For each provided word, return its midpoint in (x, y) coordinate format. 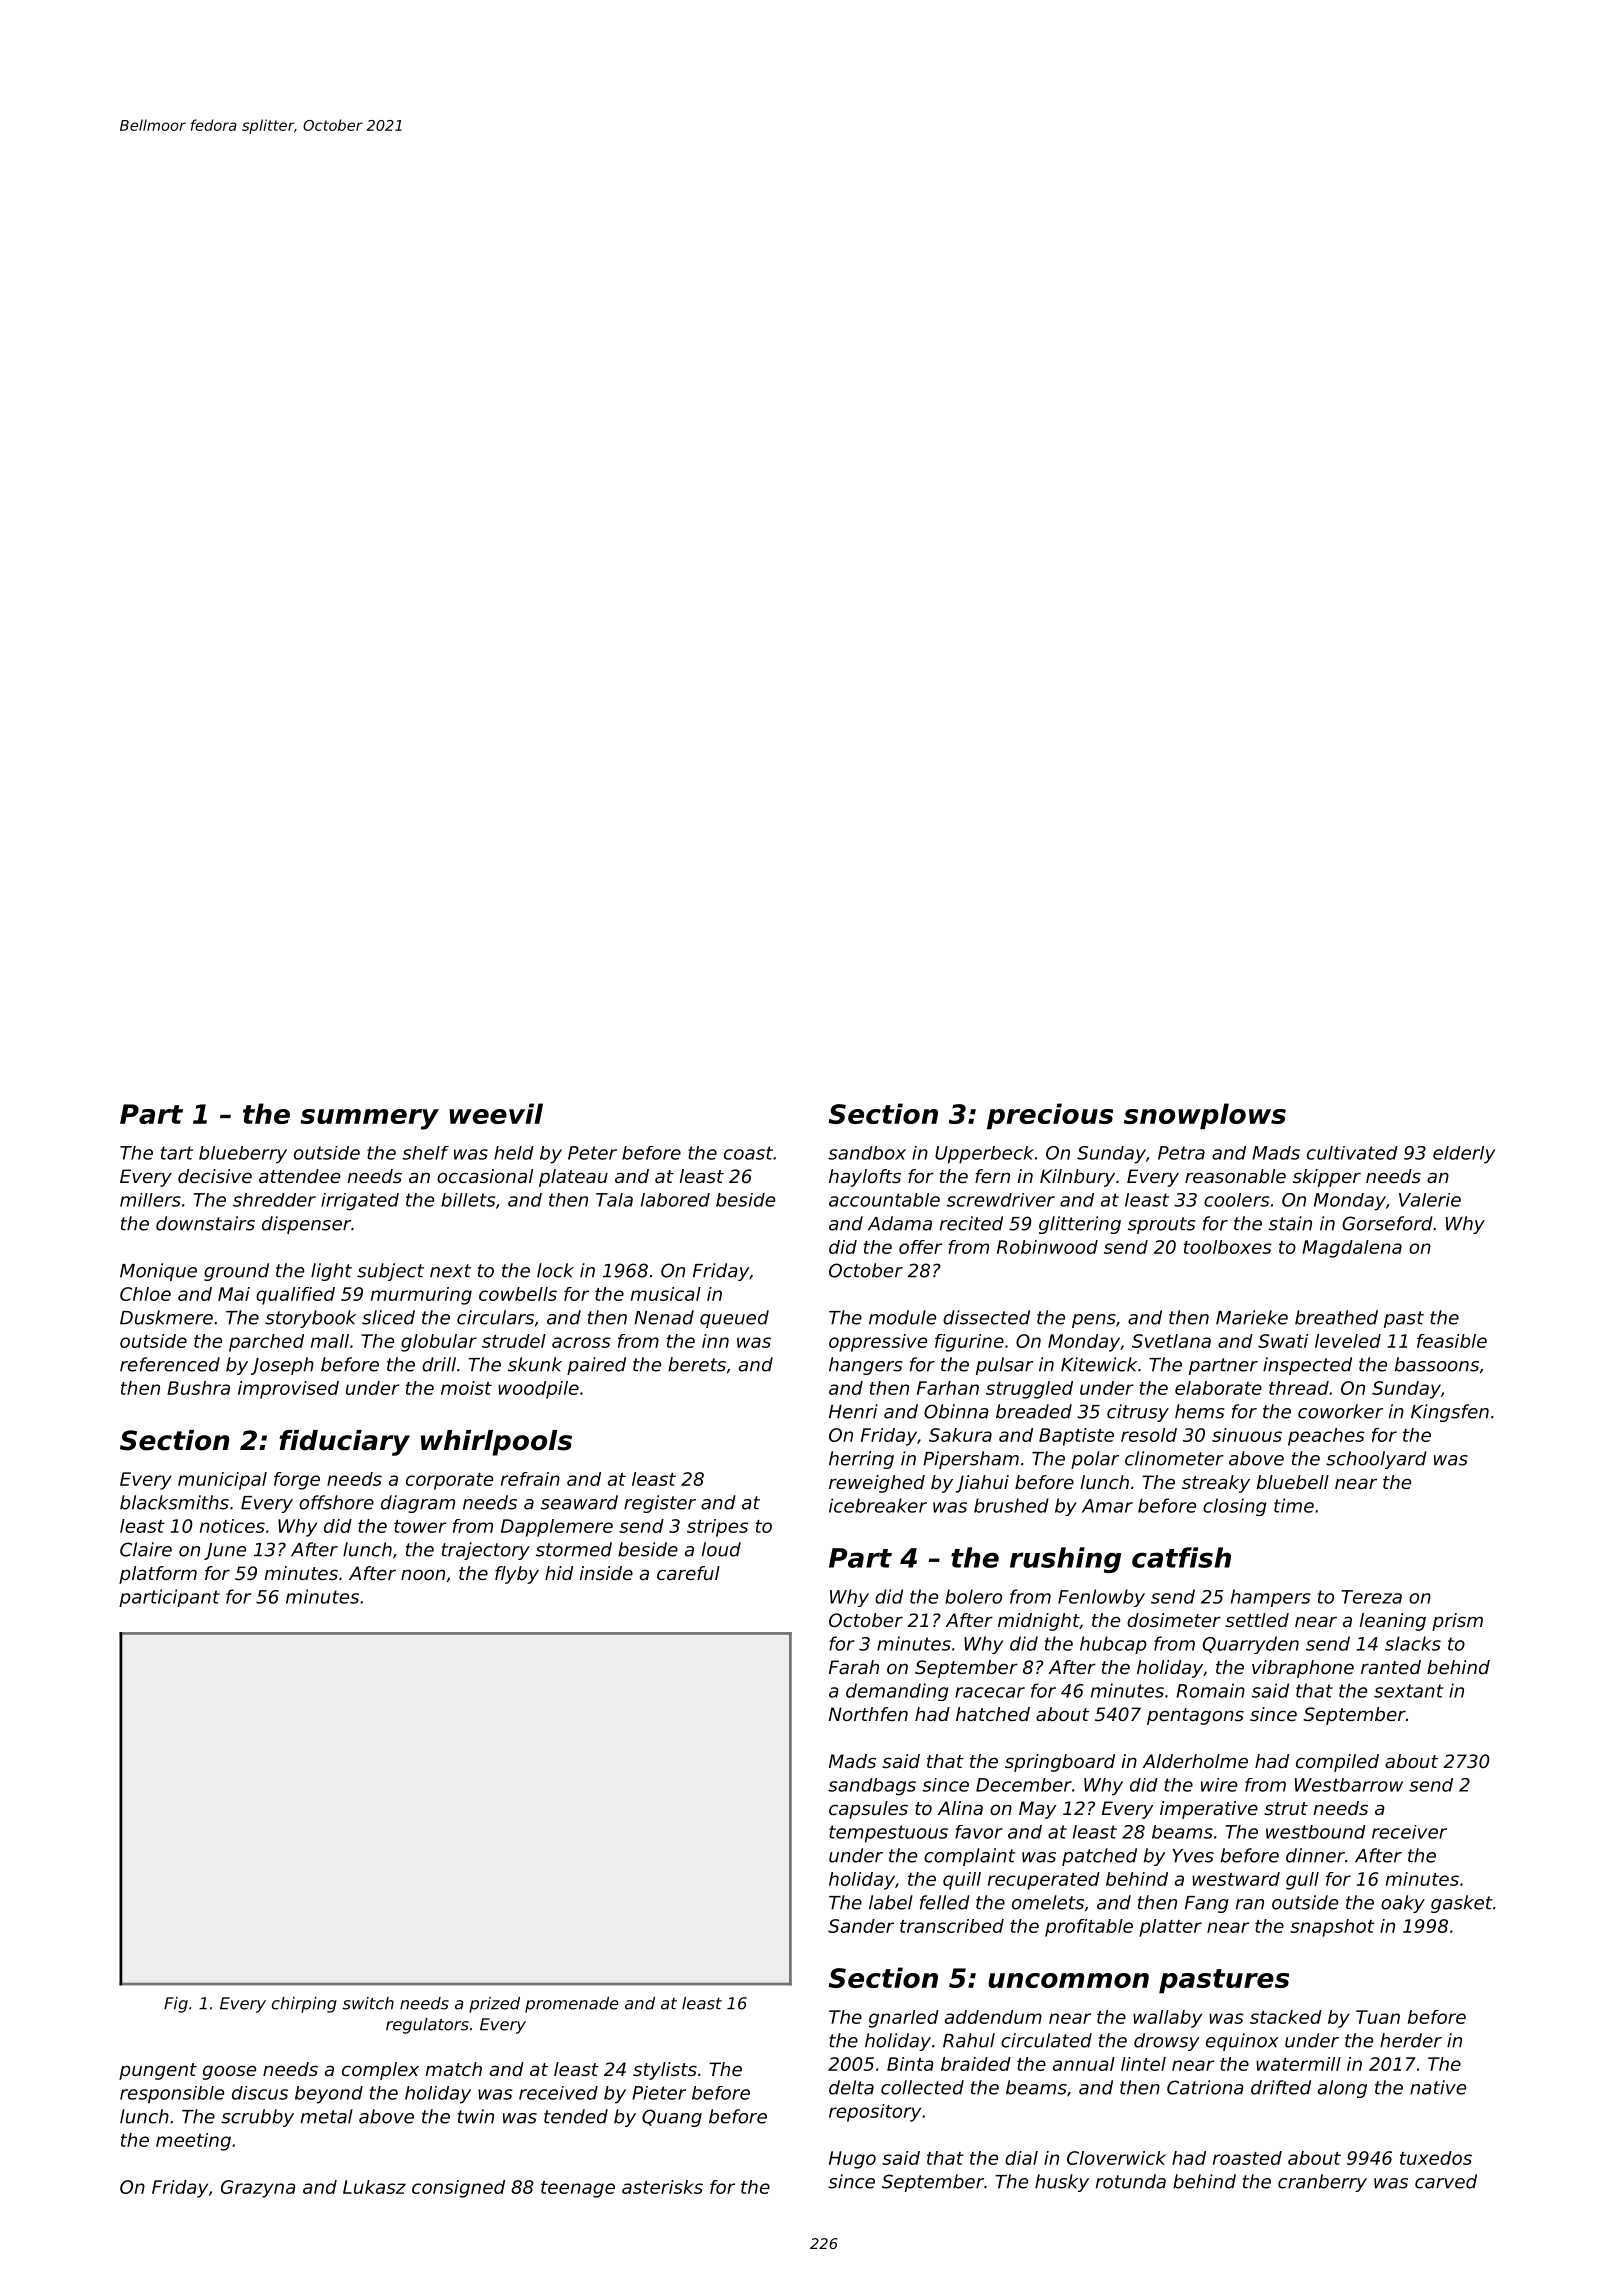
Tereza (1372, 1597)
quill (962, 1881)
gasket (1462, 1904)
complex (380, 2071)
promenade (572, 2005)
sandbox (867, 1153)
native (1438, 2087)
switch (368, 2003)
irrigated (360, 1202)
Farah (854, 1667)
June (225, 1551)
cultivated (1352, 1153)
